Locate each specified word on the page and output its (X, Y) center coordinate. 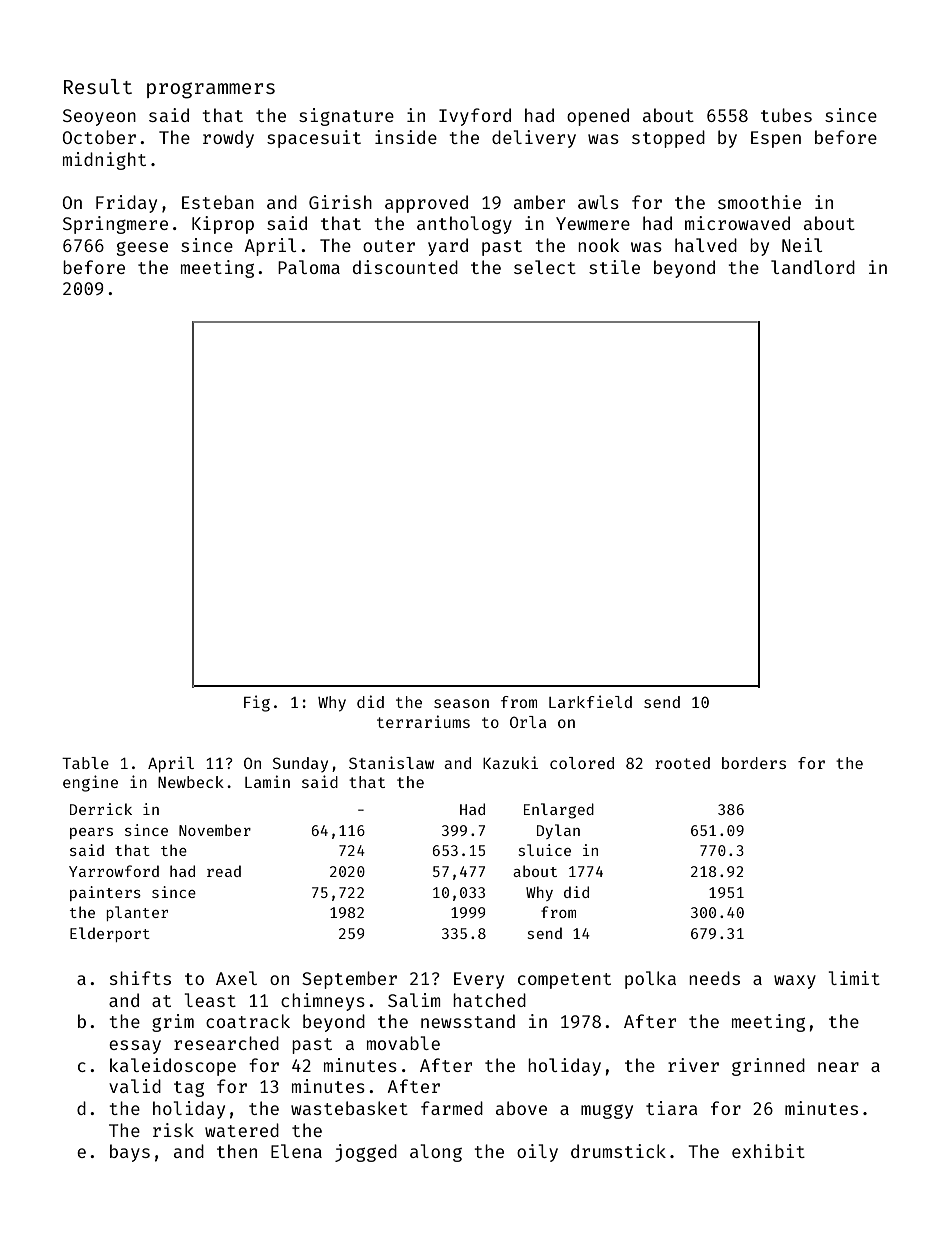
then (237, 1151)
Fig (257, 703)
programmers (211, 90)
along (436, 1153)
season (461, 703)
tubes (786, 115)
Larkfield (590, 701)
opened (598, 117)
